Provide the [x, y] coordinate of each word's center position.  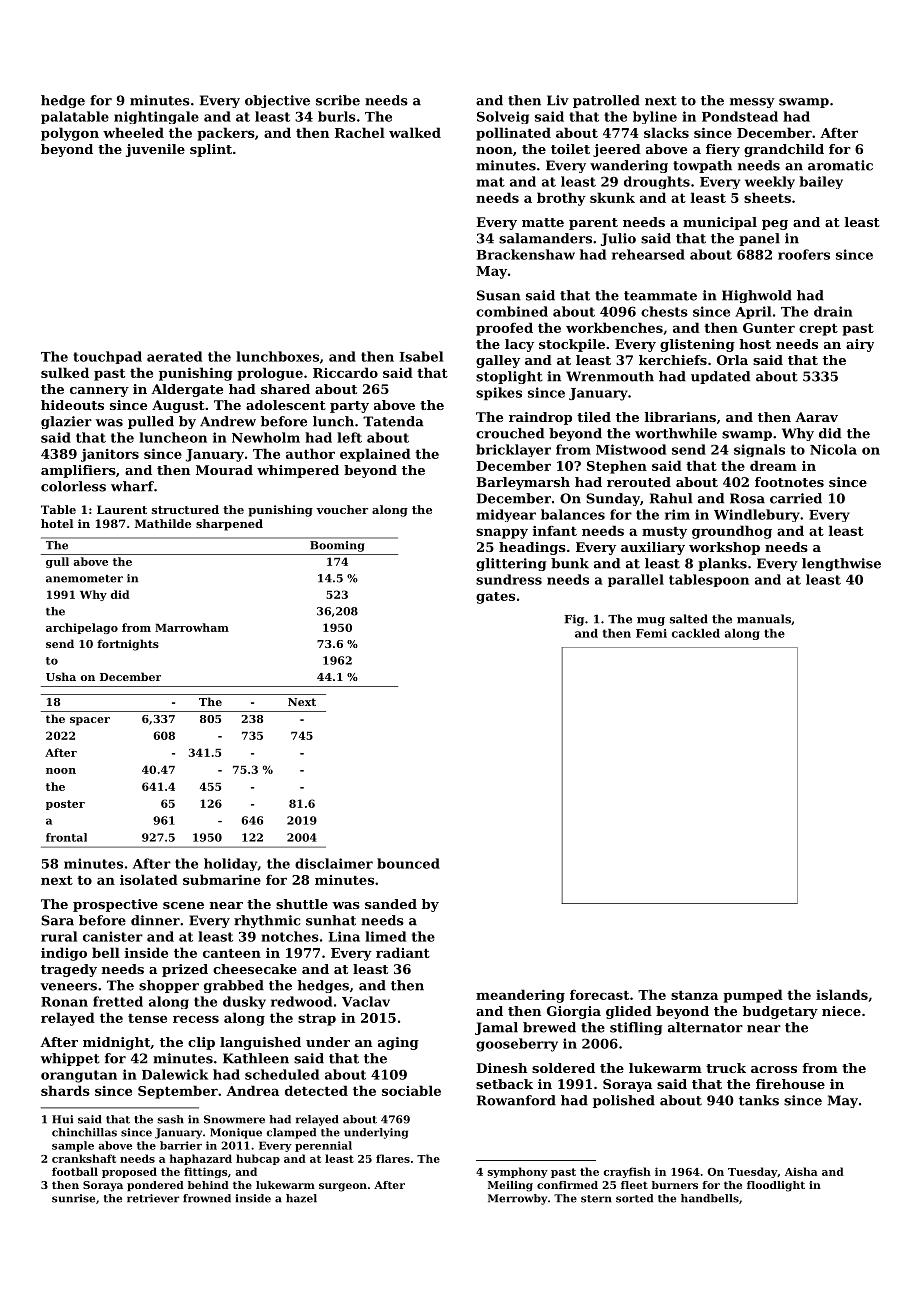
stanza [694, 995]
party [349, 407]
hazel [301, 1198]
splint [211, 150]
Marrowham [192, 627]
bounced [408, 863]
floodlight [776, 1186]
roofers [804, 254]
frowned [207, 1198]
